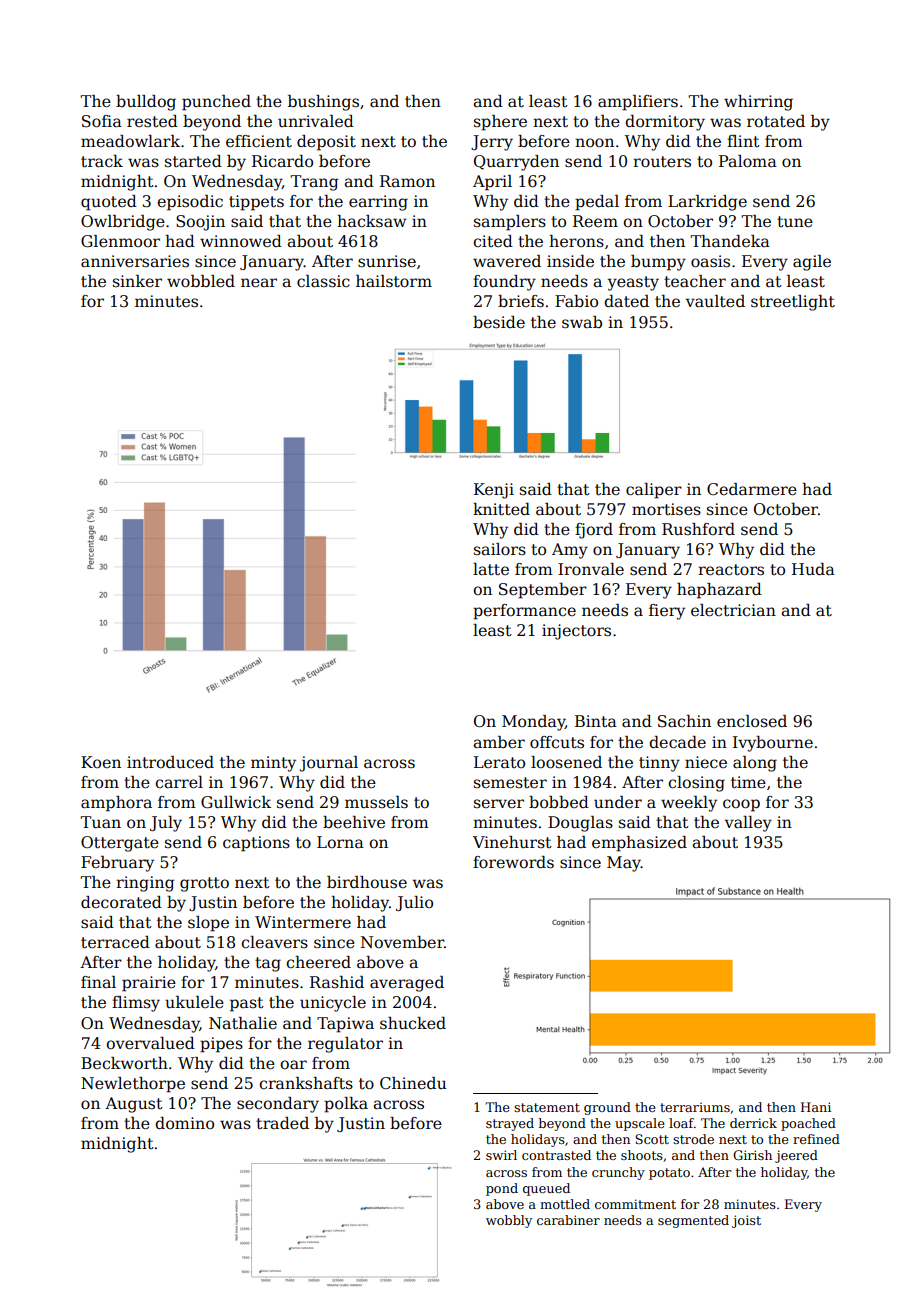 This page has height=1308, width=924. Describe the element at coordinates (746, 1221) in the page. I see `joist` at that location.
